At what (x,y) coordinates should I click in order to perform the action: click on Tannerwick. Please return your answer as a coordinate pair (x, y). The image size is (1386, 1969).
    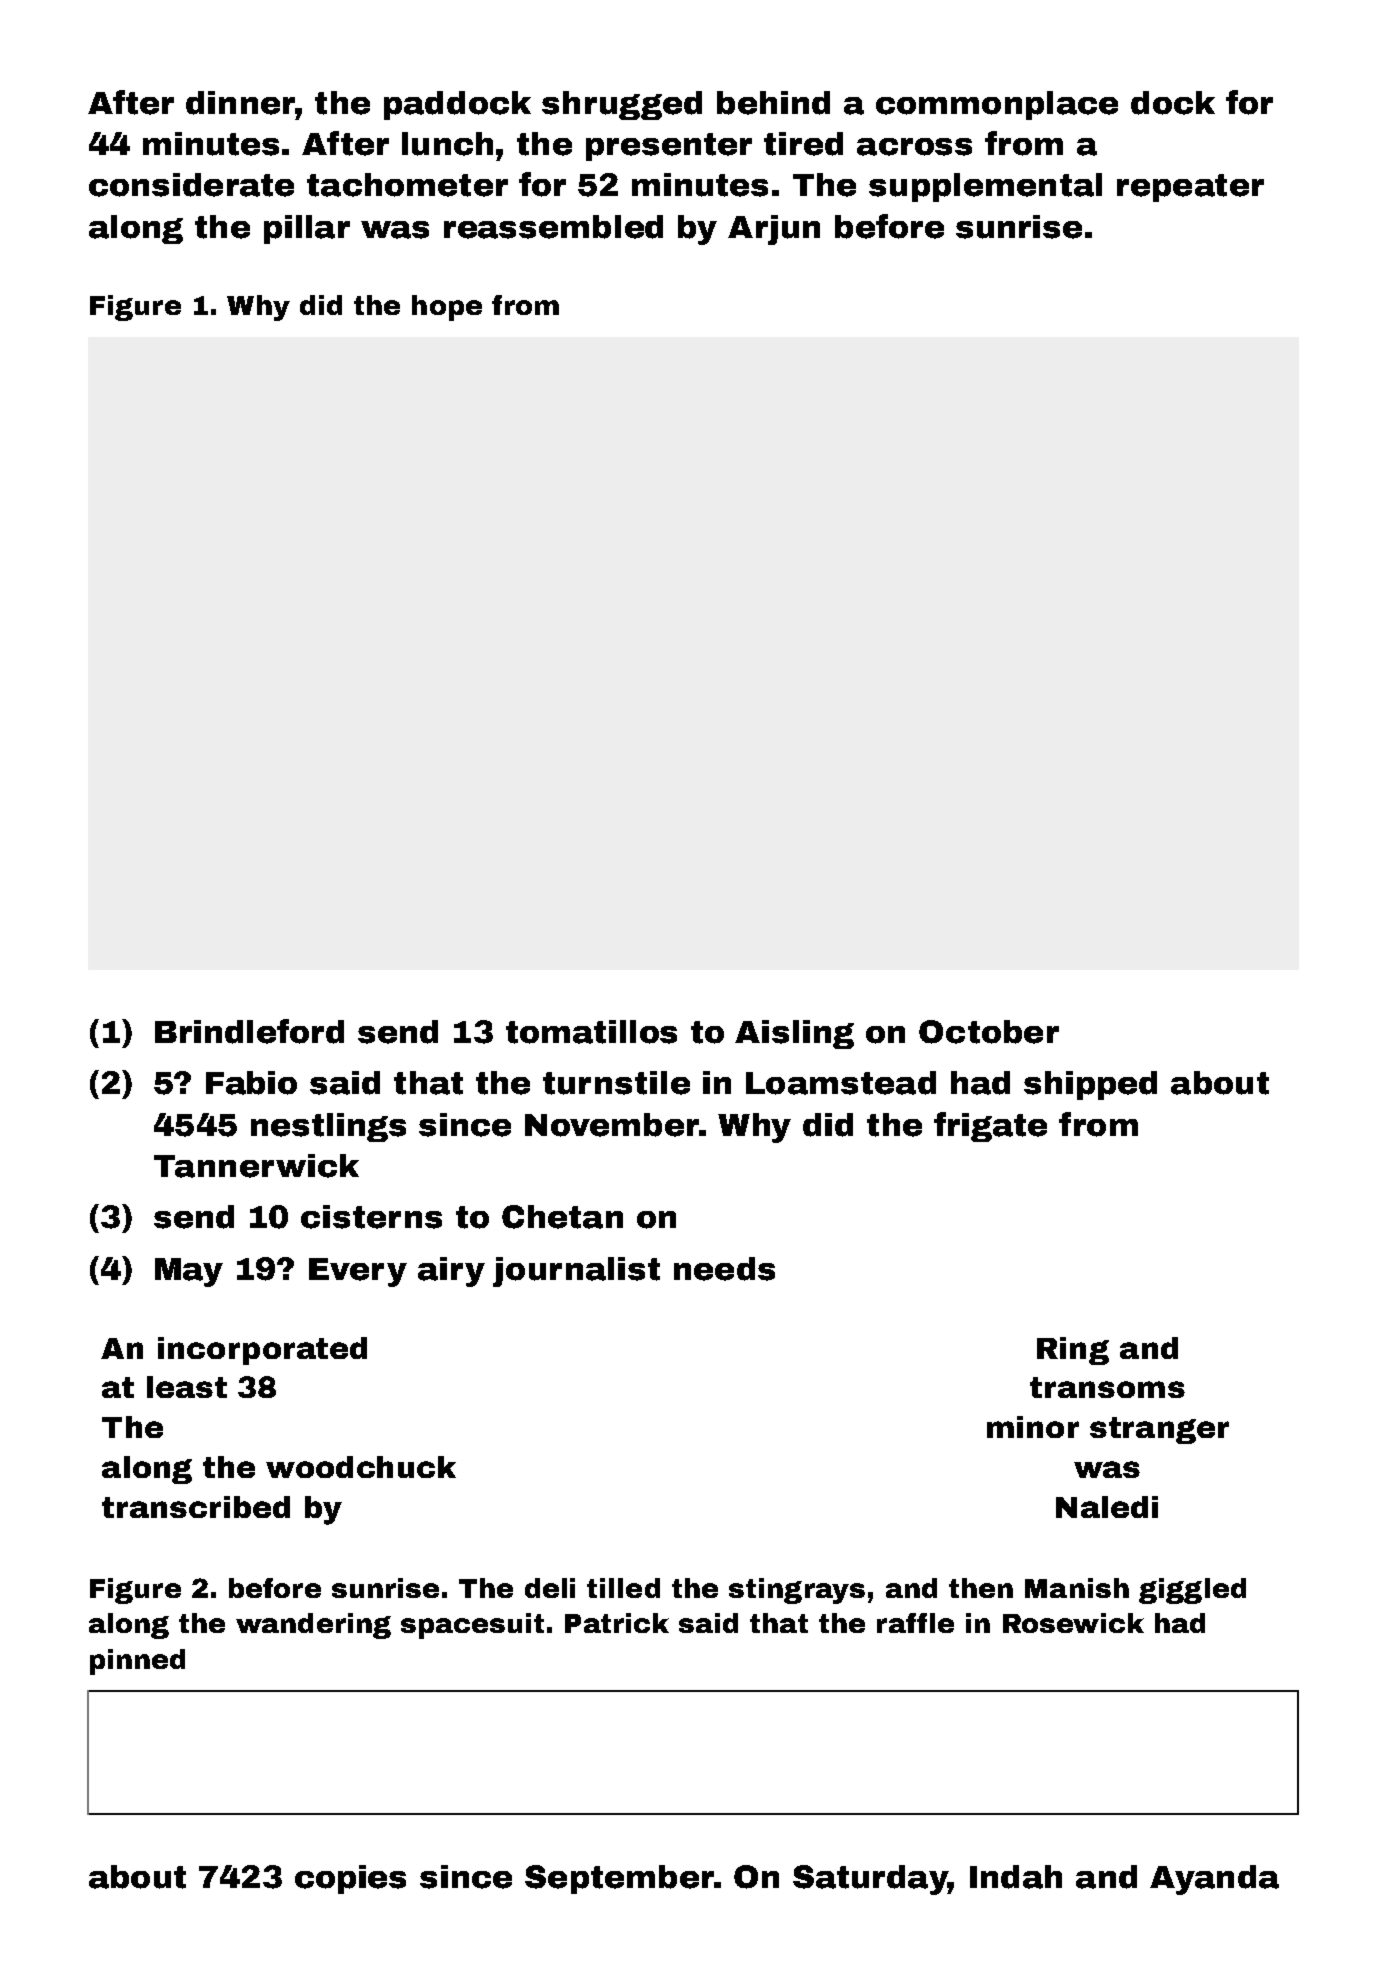
    Looking at the image, I should click on (256, 1166).
